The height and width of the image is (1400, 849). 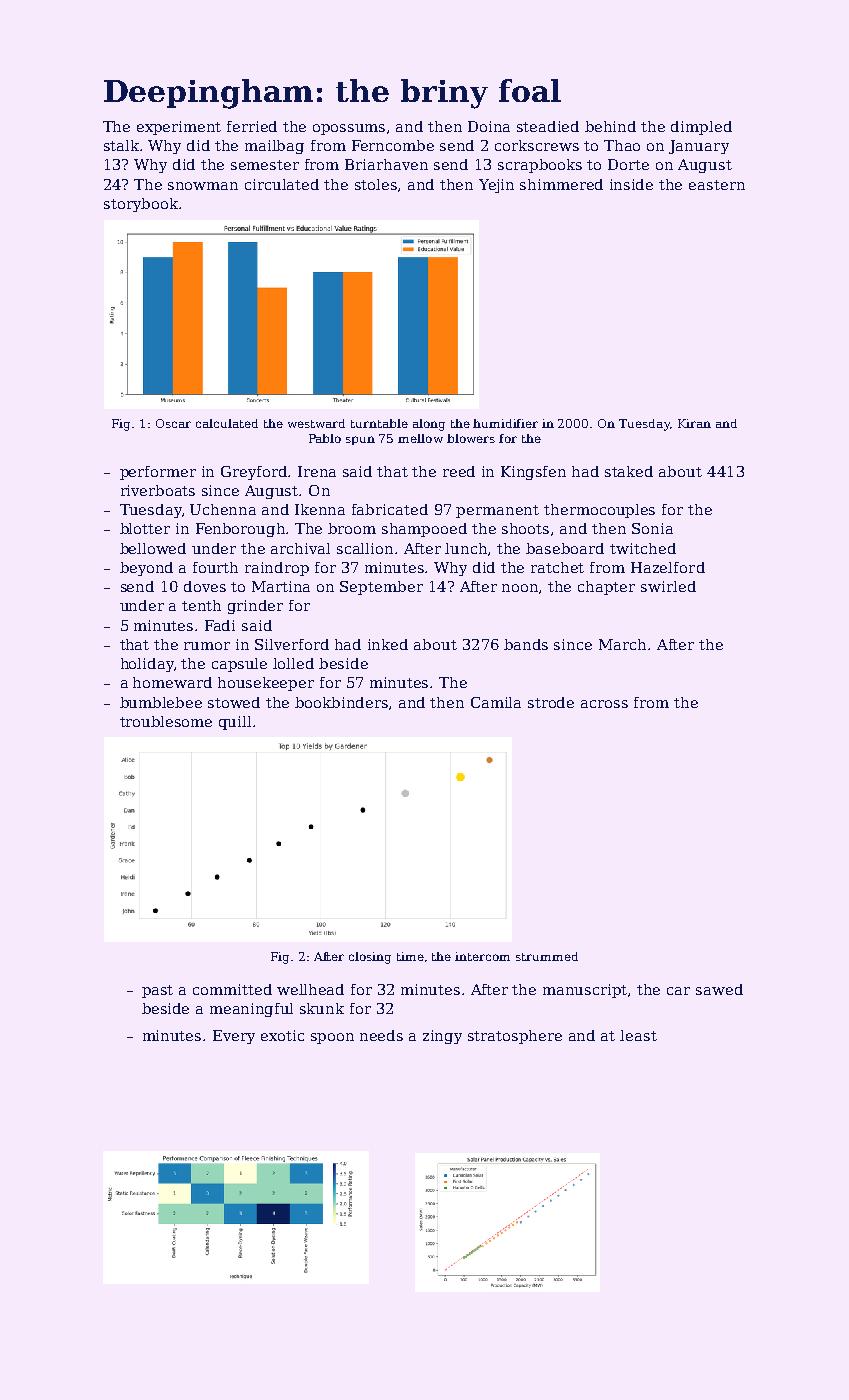 I want to click on westward, so click(x=316, y=423).
